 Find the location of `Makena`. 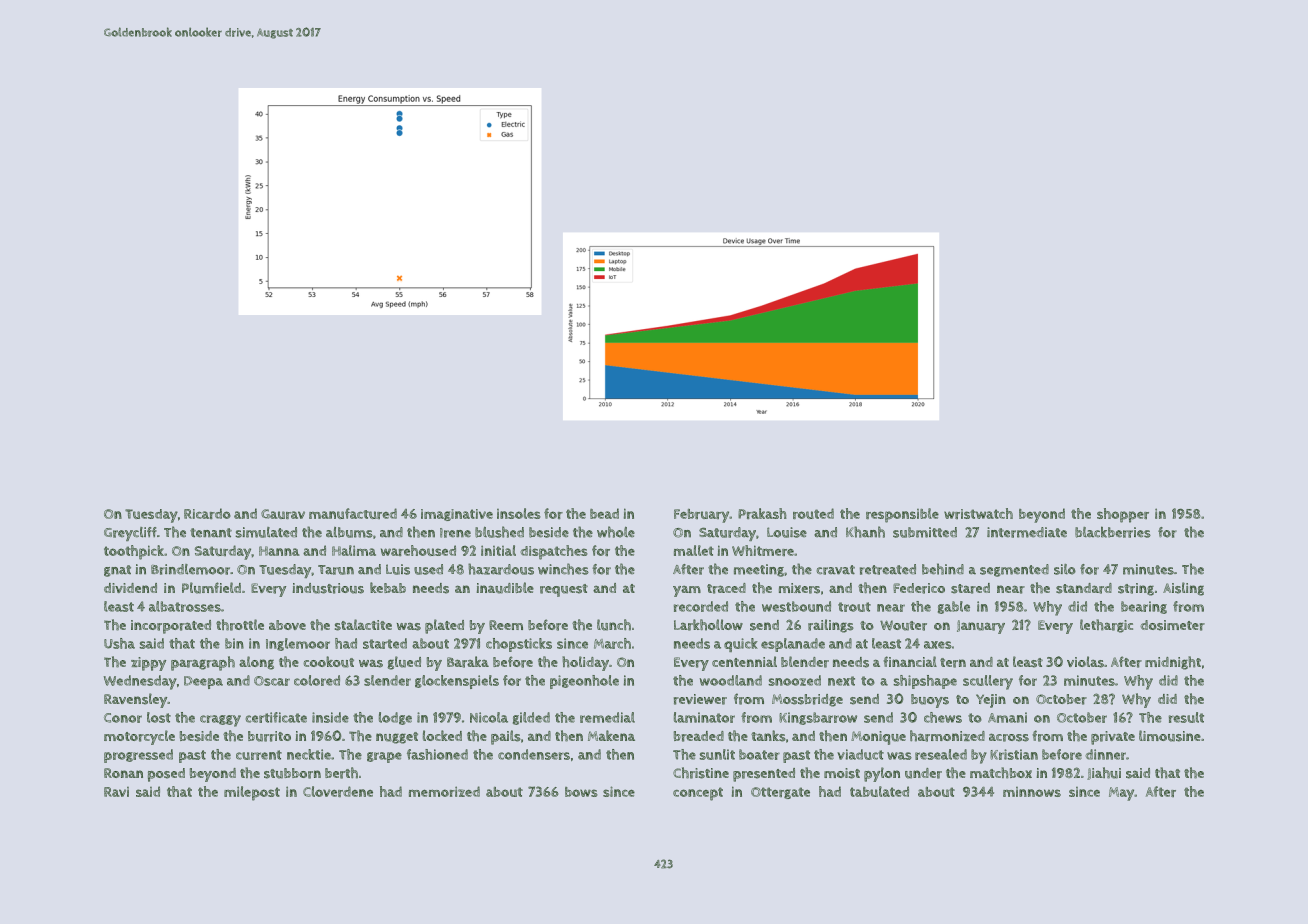

Makena is located at coordinates (611, 735).
